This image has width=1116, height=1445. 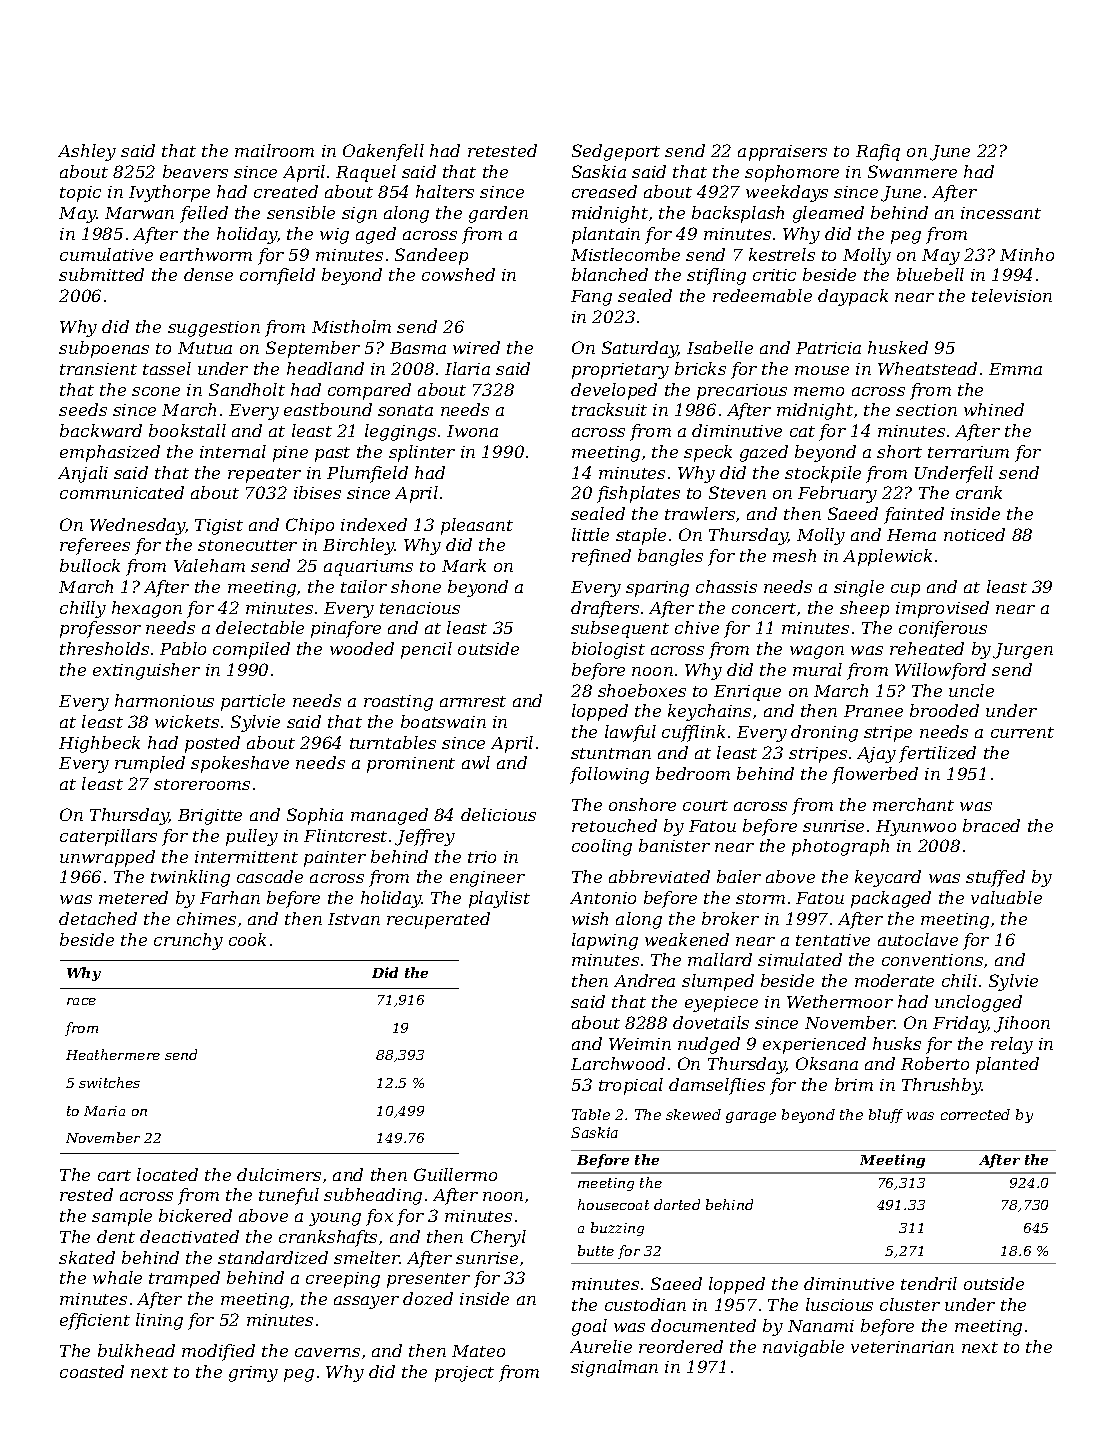 What do you see at coordinates (327, 1352) in the image?
I see `caverns` at bounding box center [327, 1352].
